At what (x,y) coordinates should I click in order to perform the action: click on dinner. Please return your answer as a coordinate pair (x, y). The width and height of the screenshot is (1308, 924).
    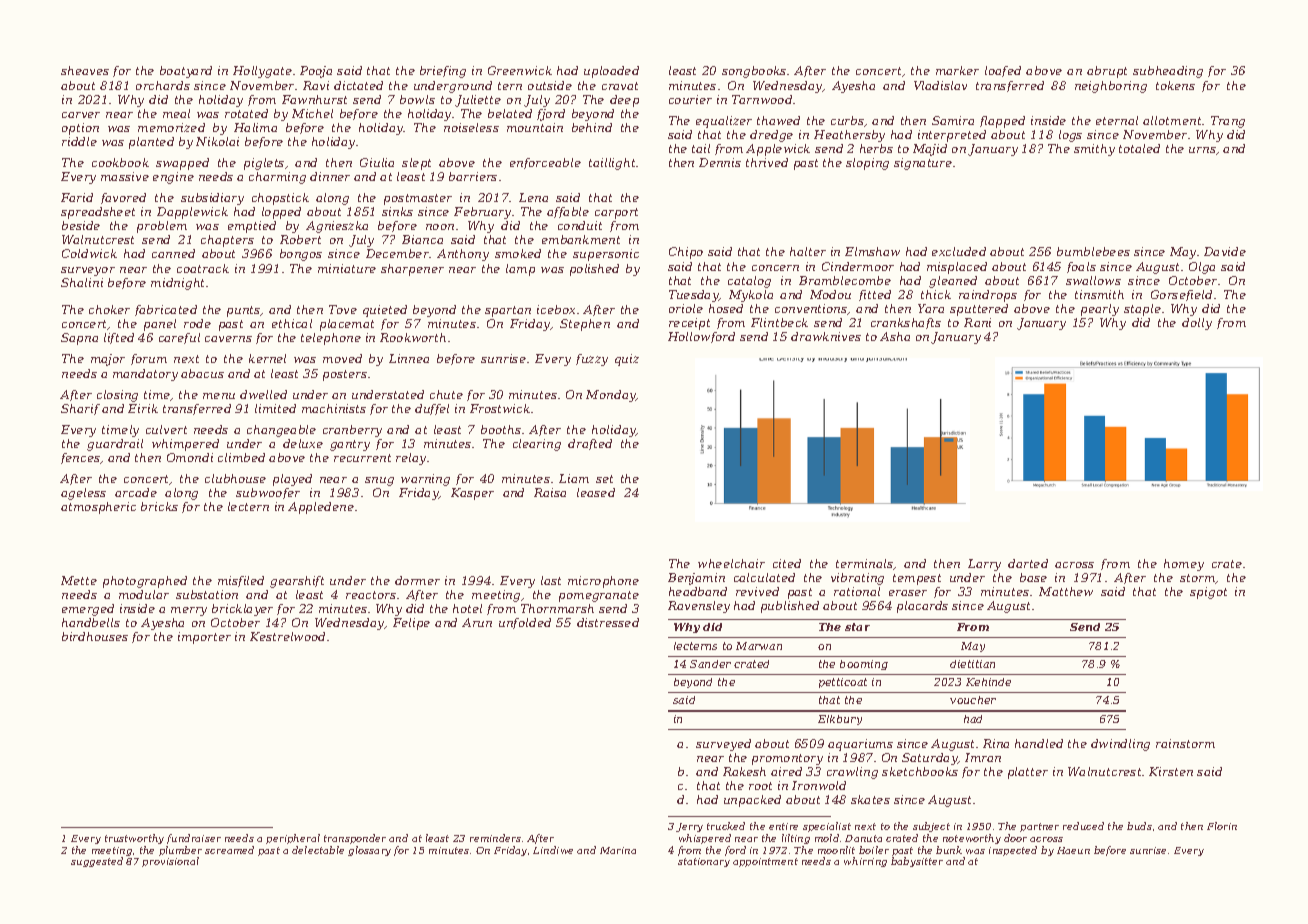
    Looking at the image, I should click on (330, 176).
